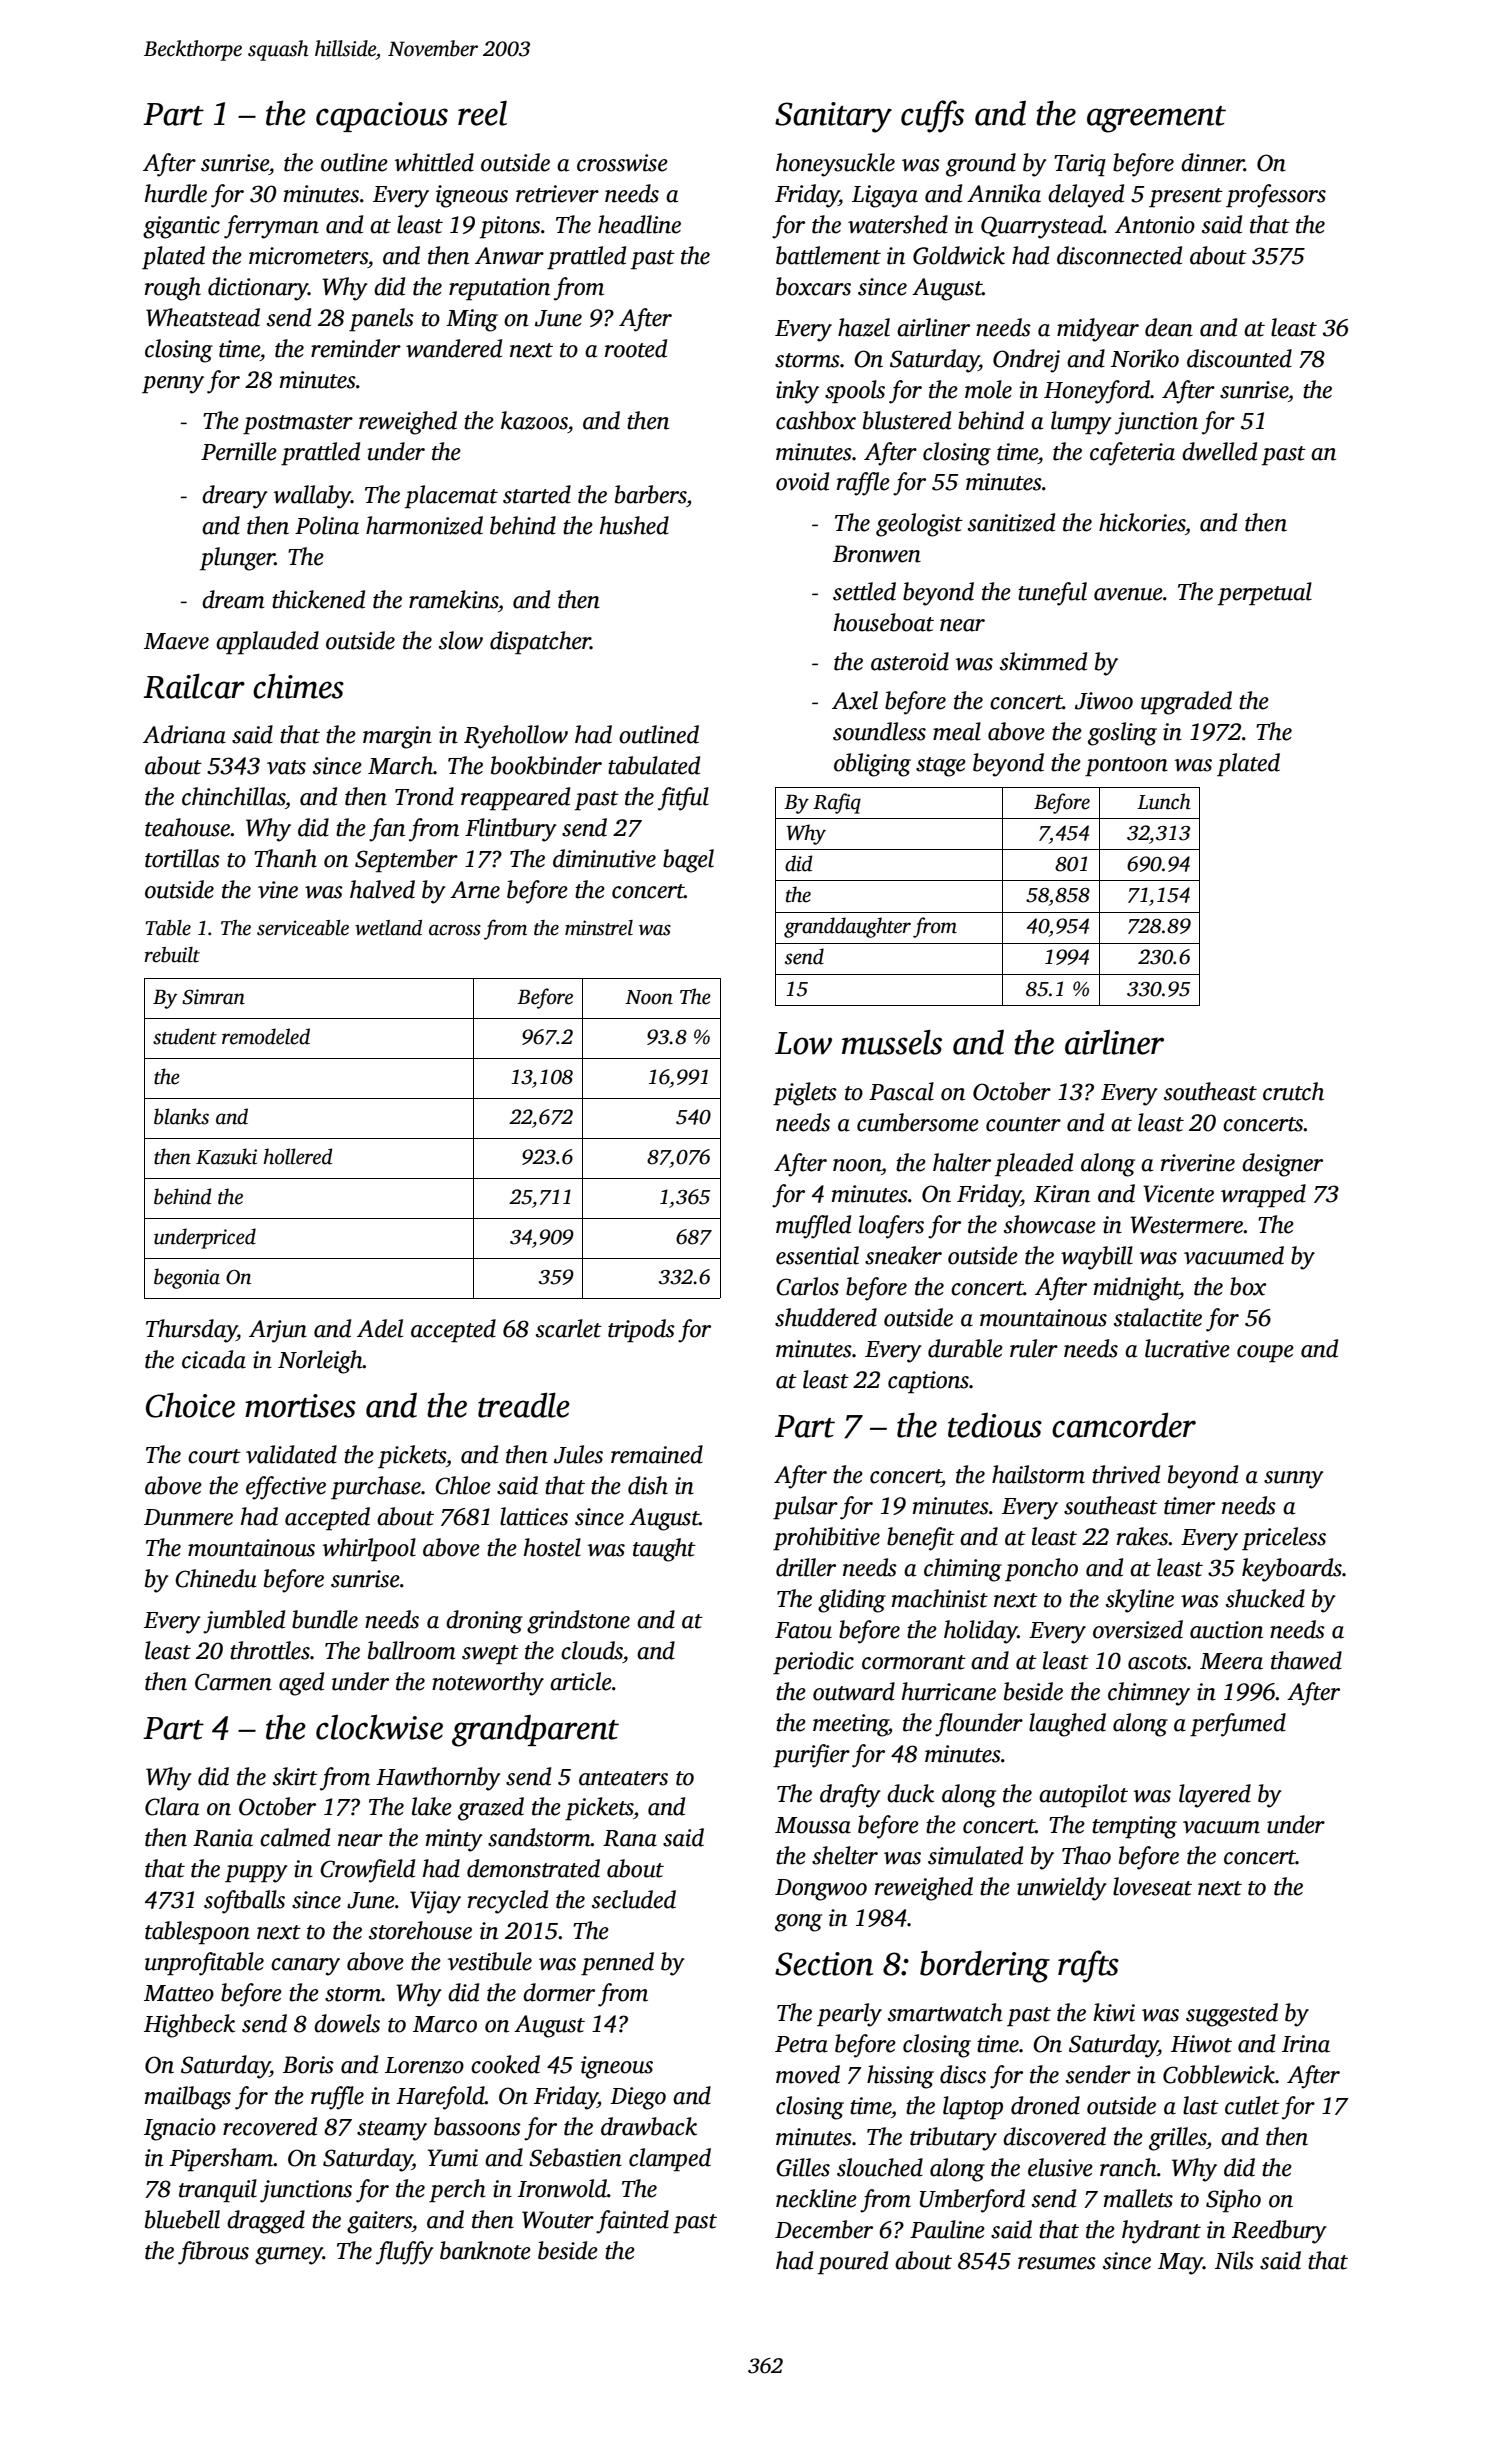 The width and height of the screenshot is (1496, 2464). I want to click on thickened, so click(318, 599).
